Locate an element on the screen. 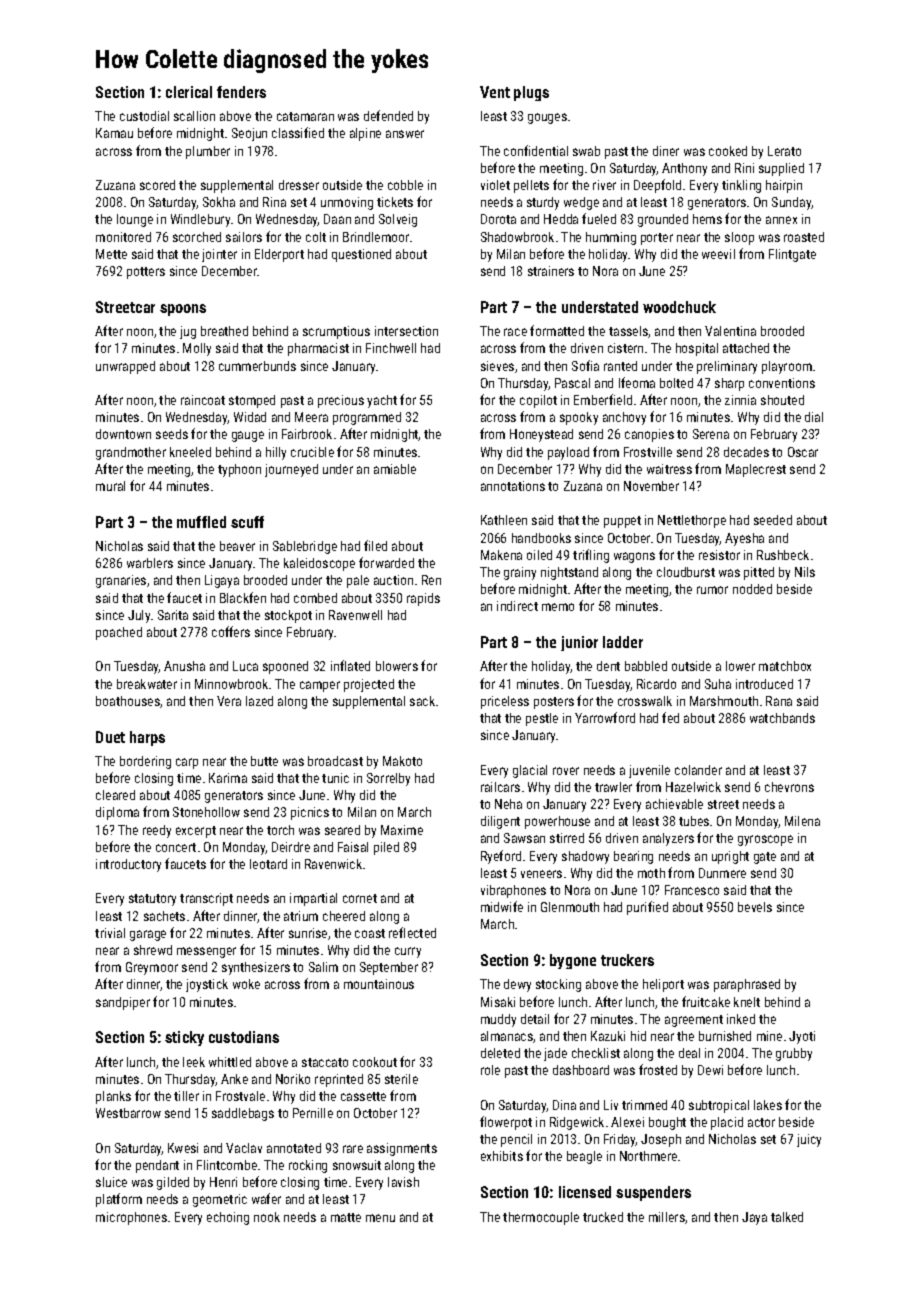 The image size is (924, 1308). kneeled is located at coordinates (190, 452).
